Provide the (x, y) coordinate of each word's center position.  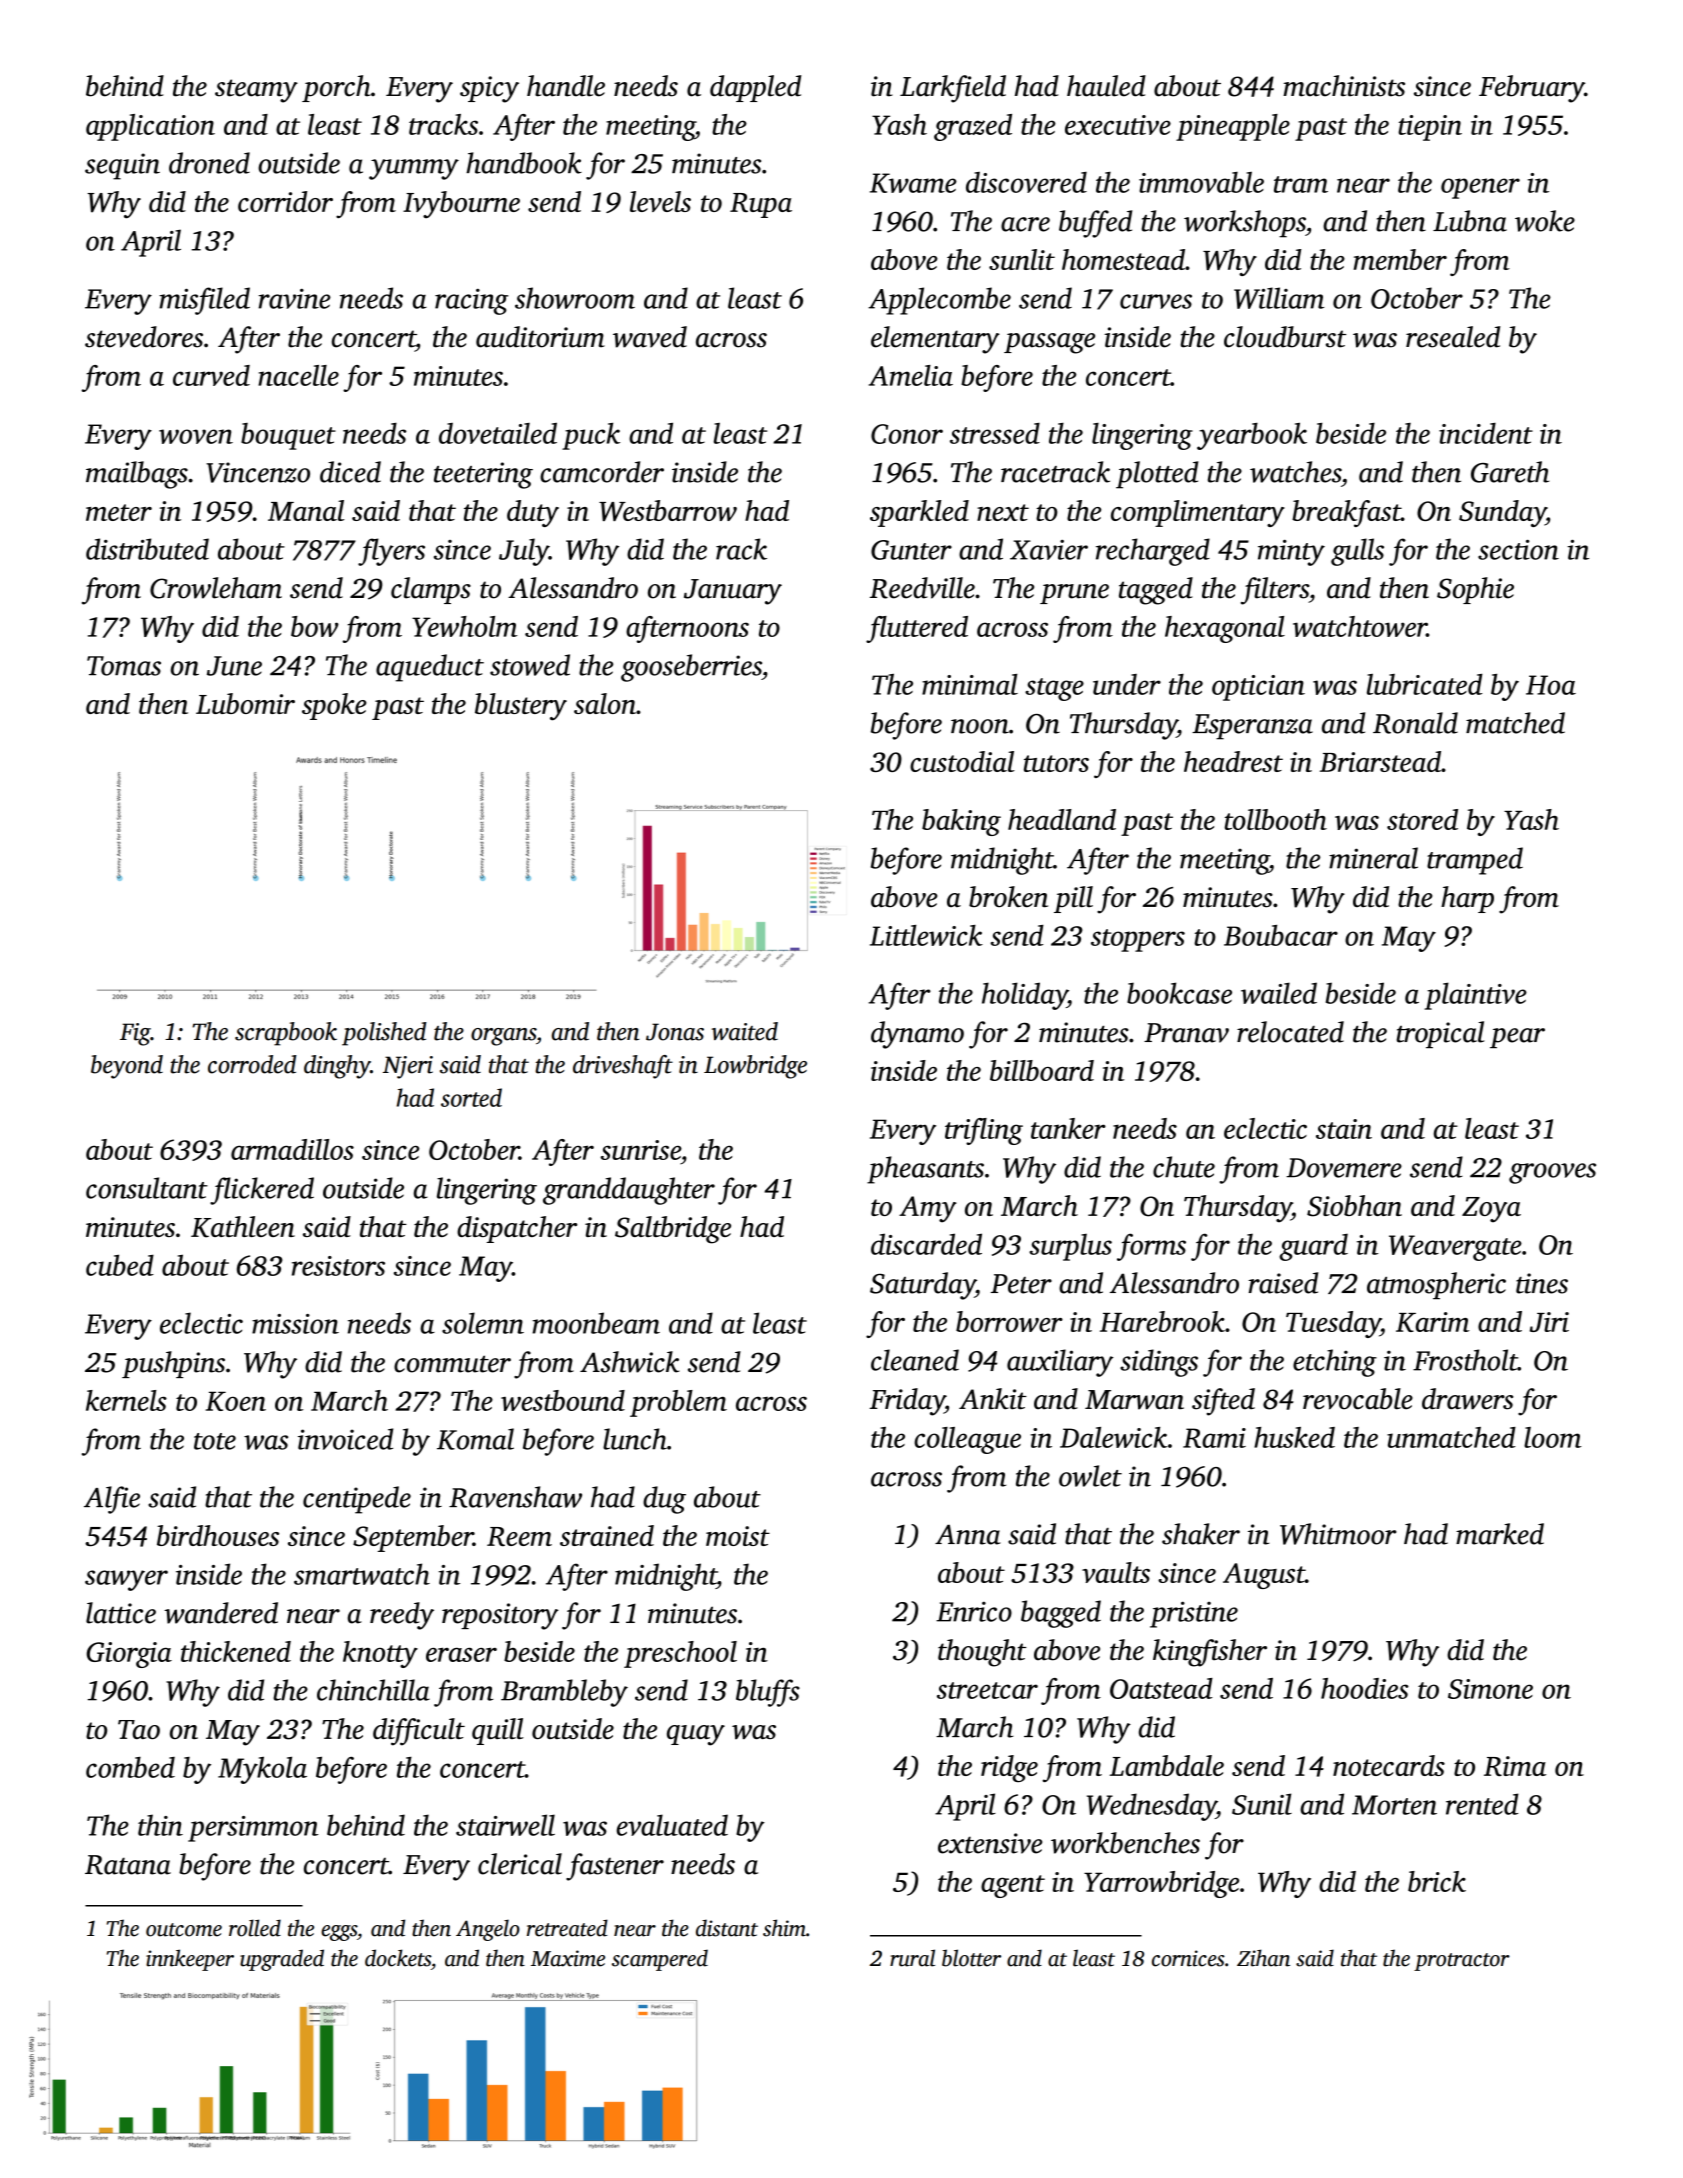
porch (336, 88)
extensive (990, 1843)
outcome (184, 1930)
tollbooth (1276, 819)
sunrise (641, 1150)
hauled (1106, 86)
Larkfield (953, 89)
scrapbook (286, 1034)
